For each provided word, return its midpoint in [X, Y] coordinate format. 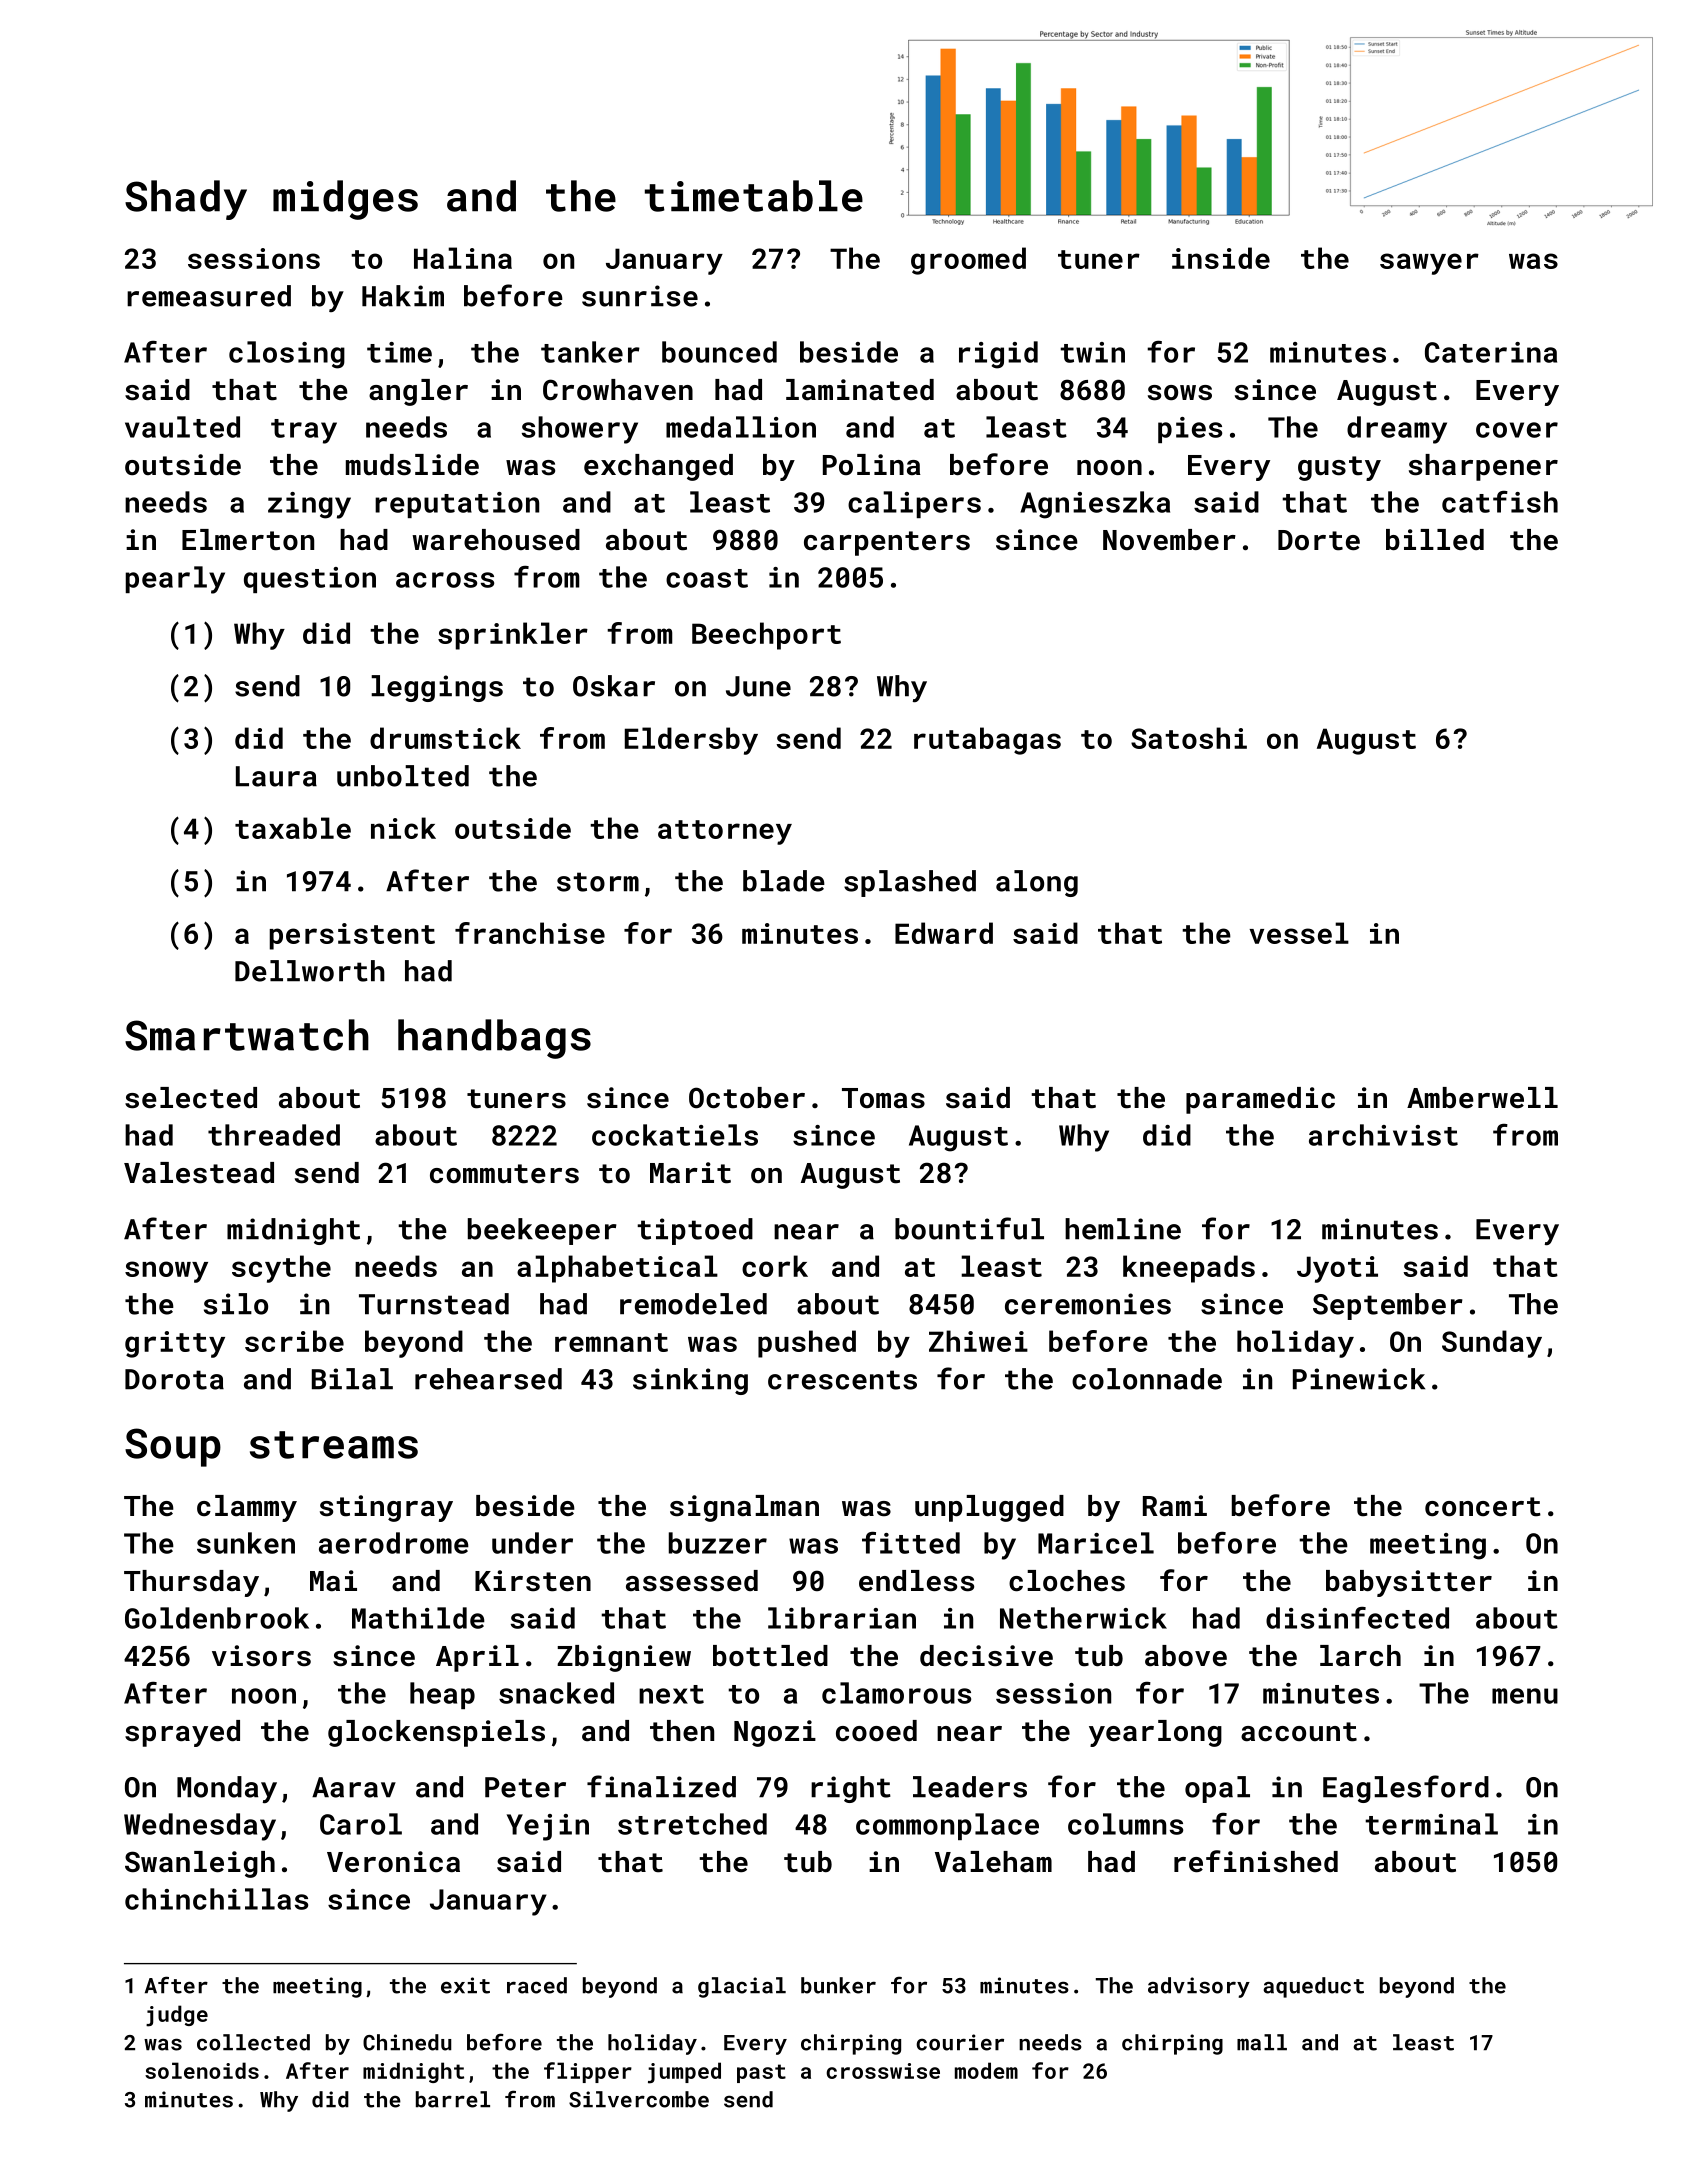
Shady [186, 200]
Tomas [883, 1098]
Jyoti [1337, 1269]
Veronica [393, 1862]
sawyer [1429, 264]
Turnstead [434, 1304]
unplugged [989, 1508]
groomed [968, 261]
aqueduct [1314, 1987]
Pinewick [1359, 1379]
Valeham [993, 1862]
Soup [173, 1447]
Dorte [1319, 540]
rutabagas [987, 741]
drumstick [445, 738]
